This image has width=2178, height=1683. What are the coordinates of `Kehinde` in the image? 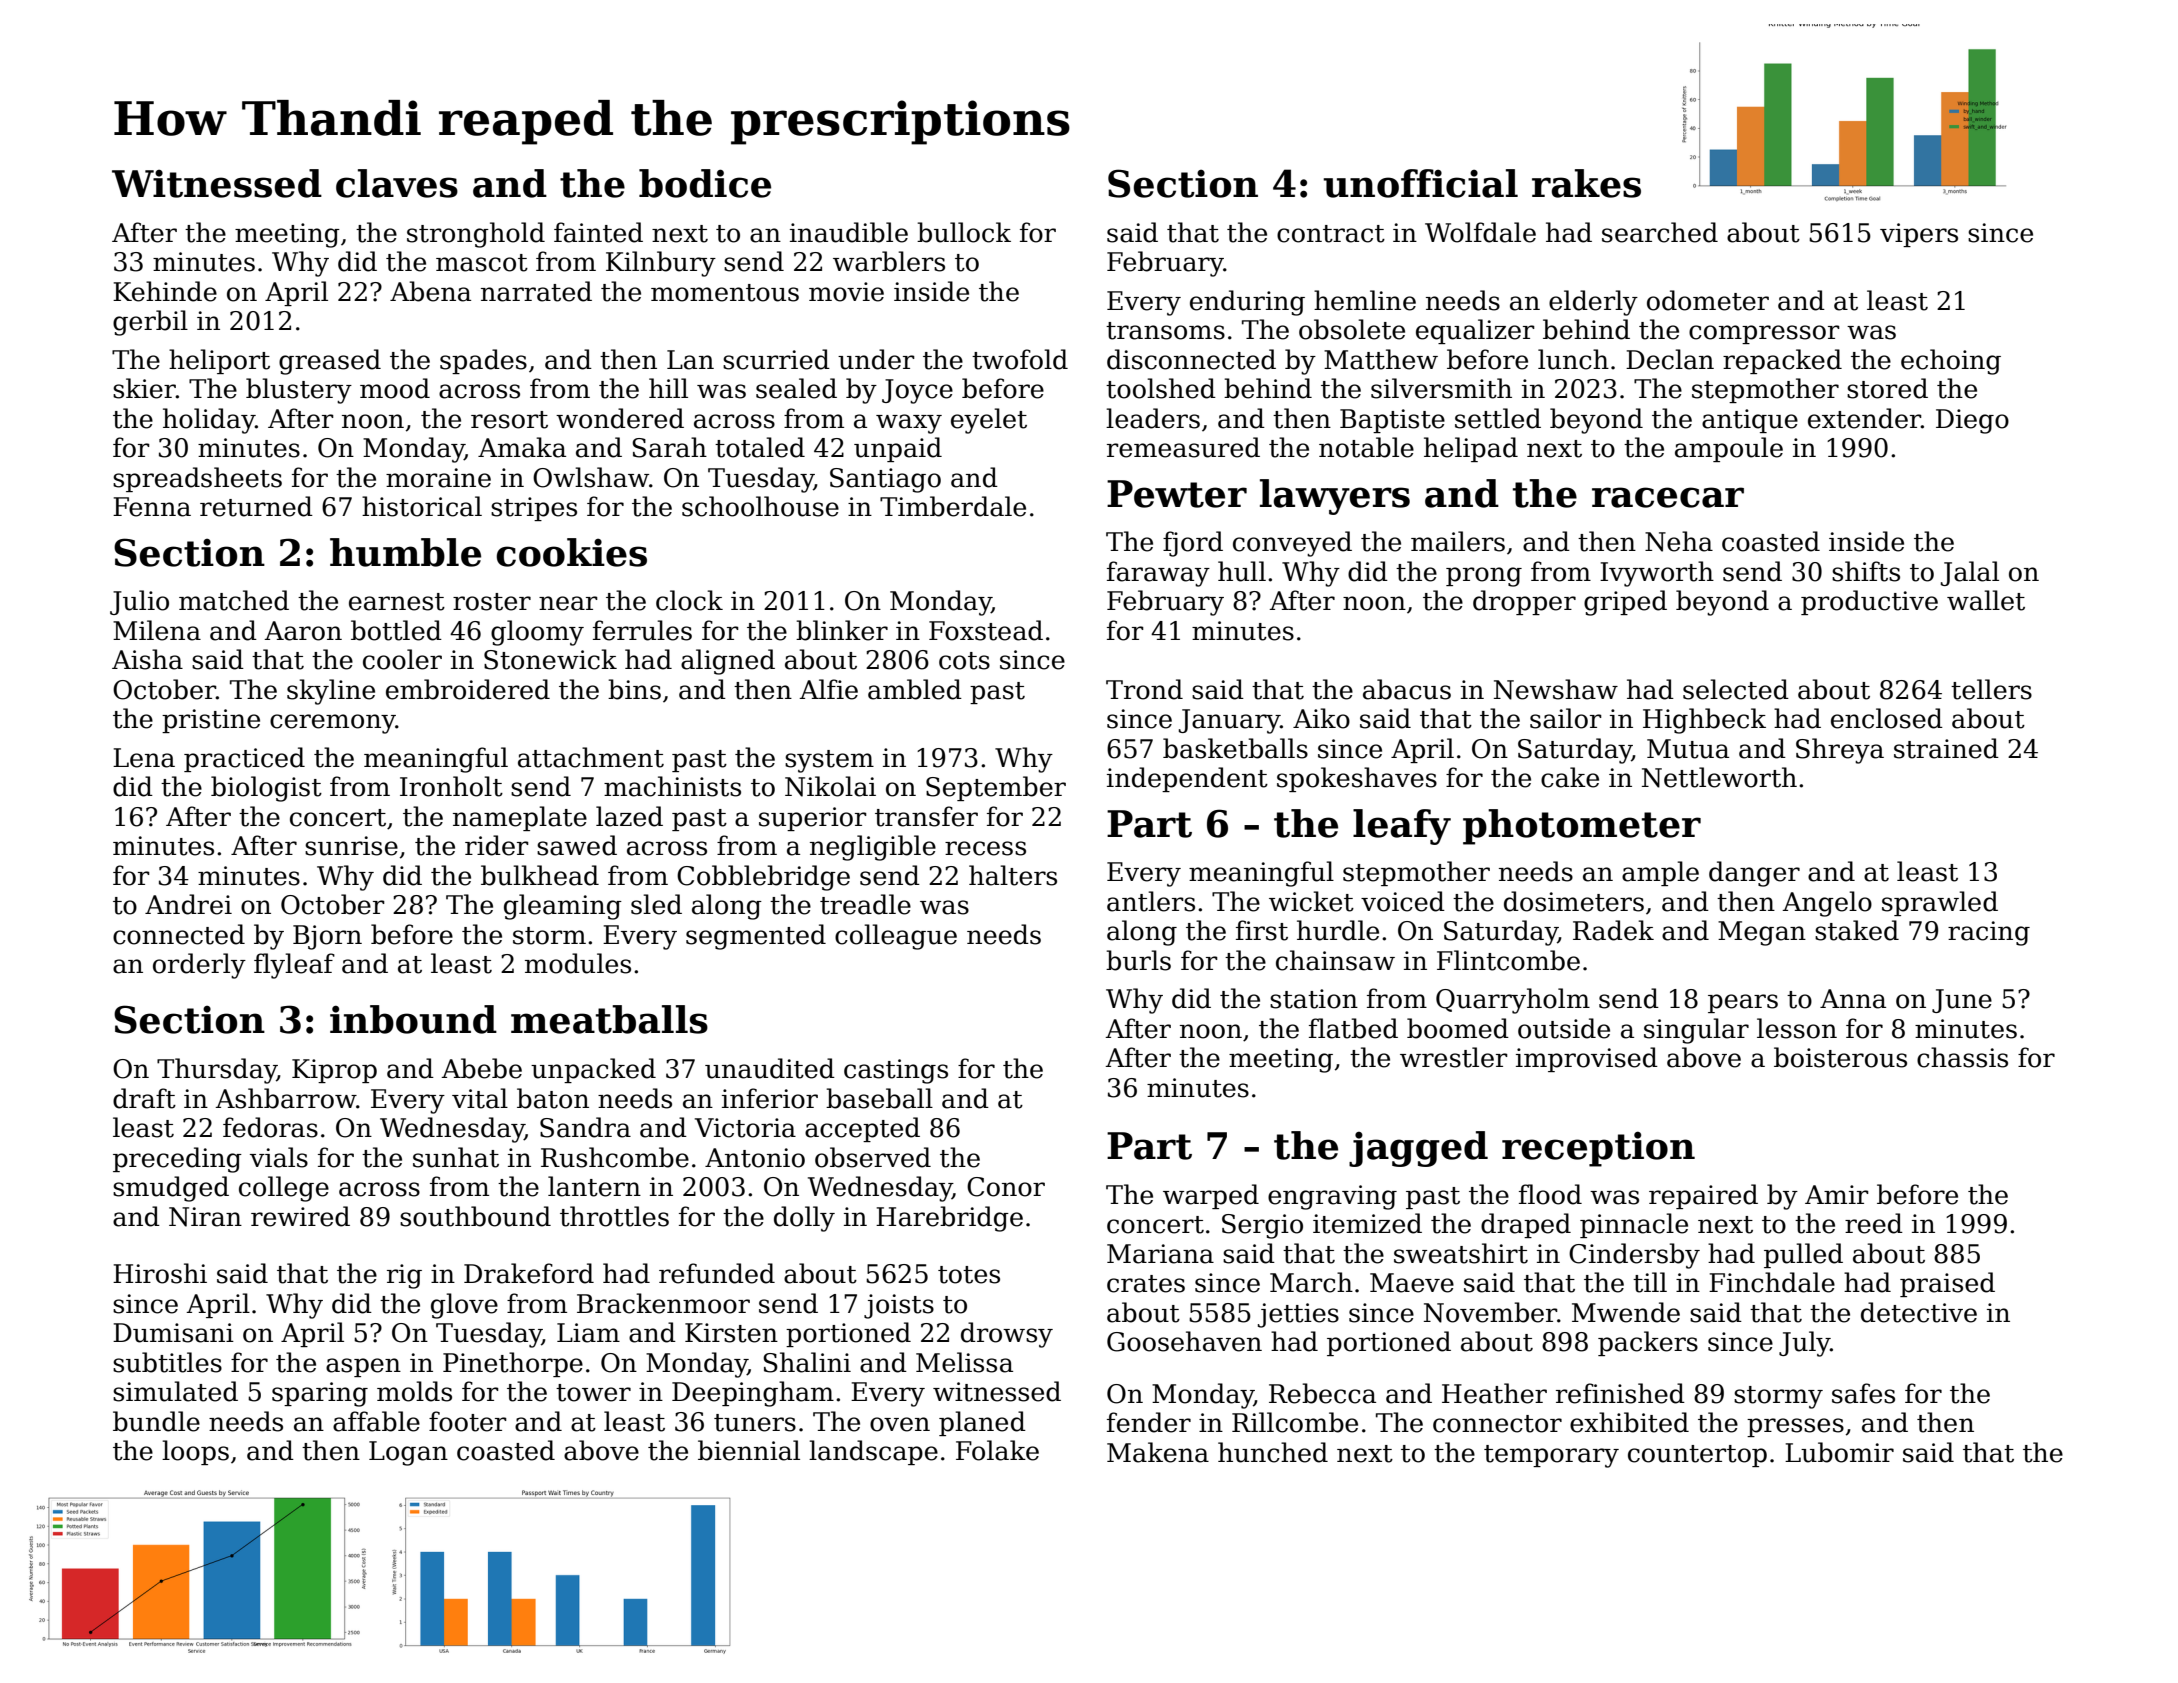 It's located at (165, 291).
